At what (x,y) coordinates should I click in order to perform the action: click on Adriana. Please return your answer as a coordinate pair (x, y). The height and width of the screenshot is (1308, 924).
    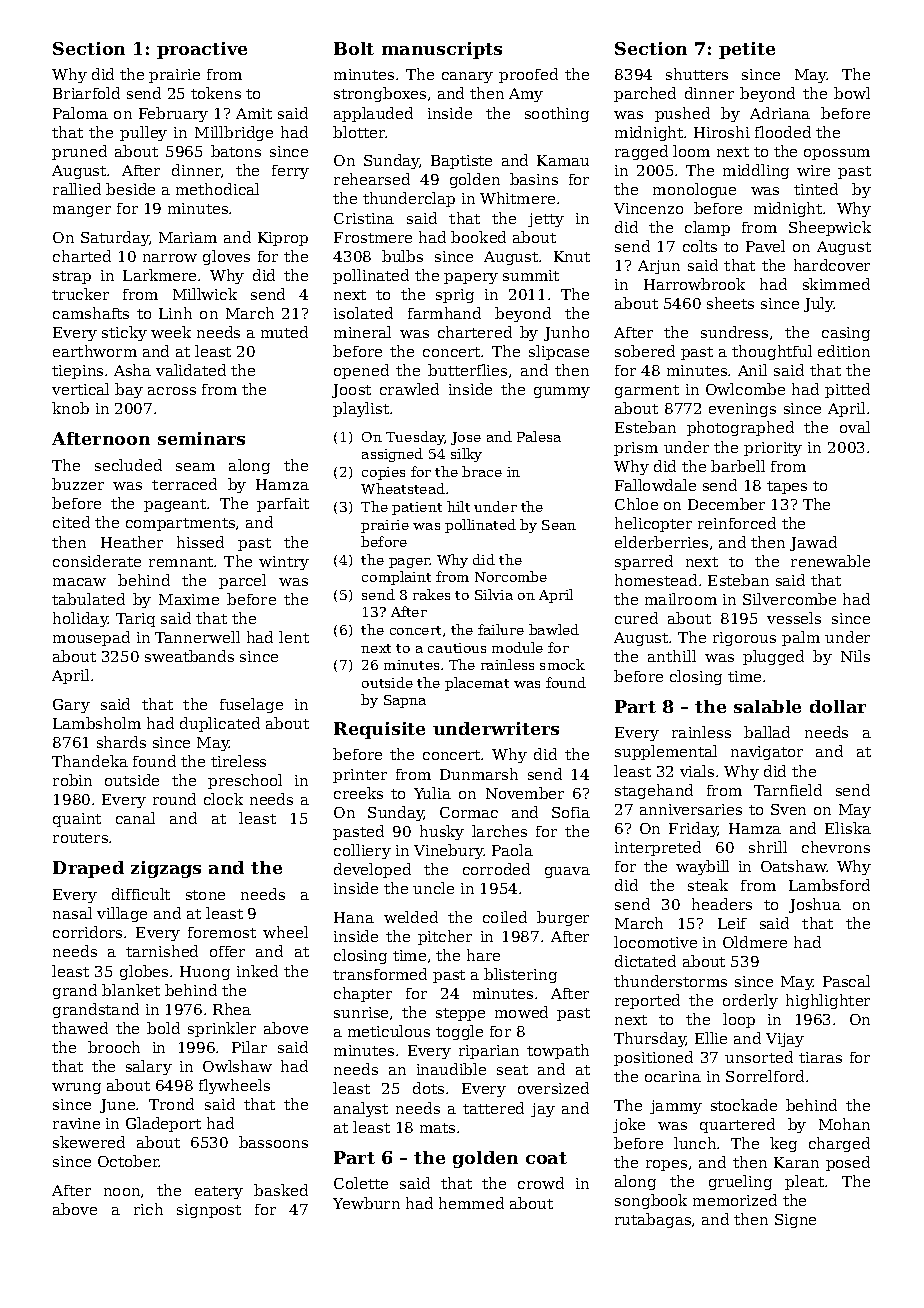
    Looking at the image, I should click on (780, 113).
